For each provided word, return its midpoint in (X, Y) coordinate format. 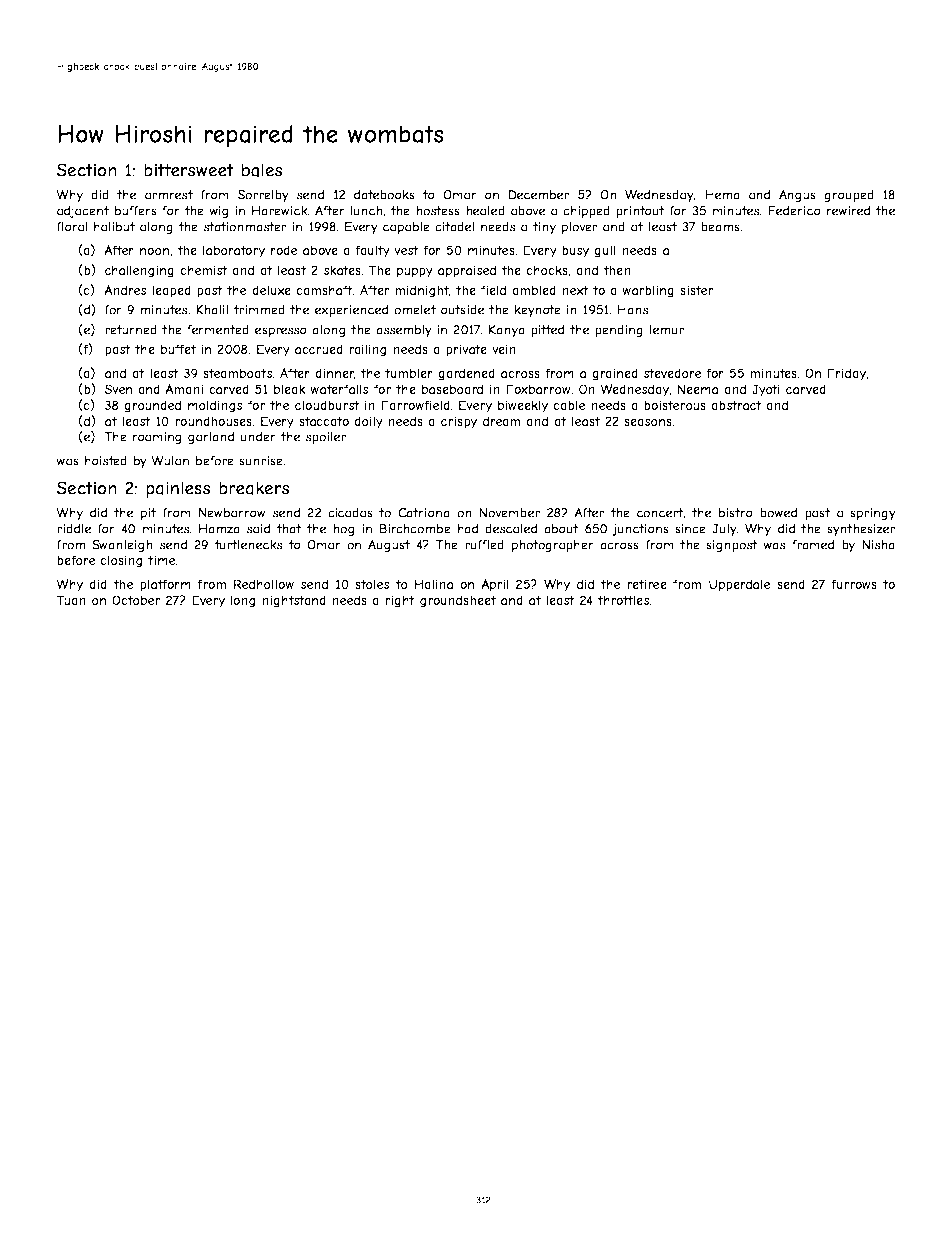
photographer (553, 546)
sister (696, 290)
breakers (254, 488)
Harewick (279, 211)
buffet (178, 349)
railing (367, 350)
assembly (404, 331)
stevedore (672, 373)
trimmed (259, 310)
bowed (778, 513)
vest (406, 250)
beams (720, 227)
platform (165, 585)
